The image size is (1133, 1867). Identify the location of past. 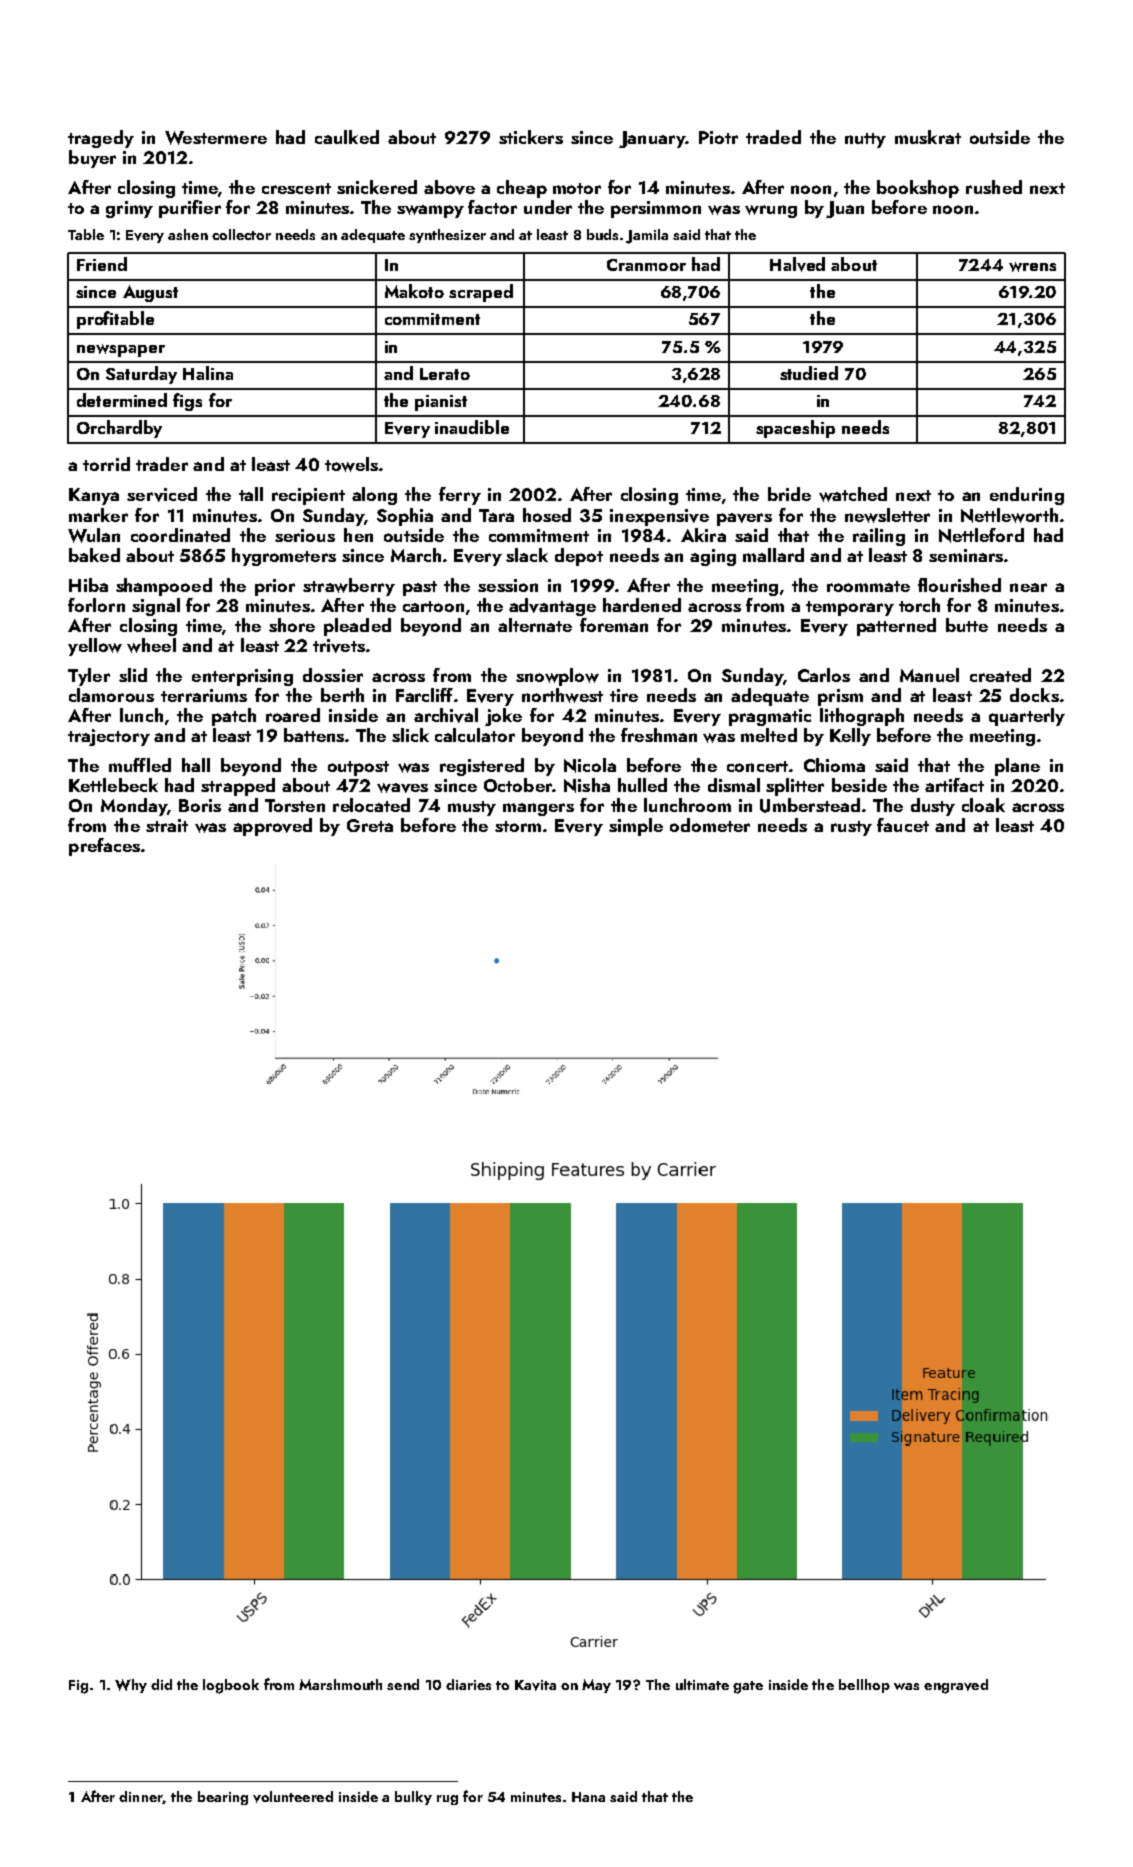
(420, 588).
